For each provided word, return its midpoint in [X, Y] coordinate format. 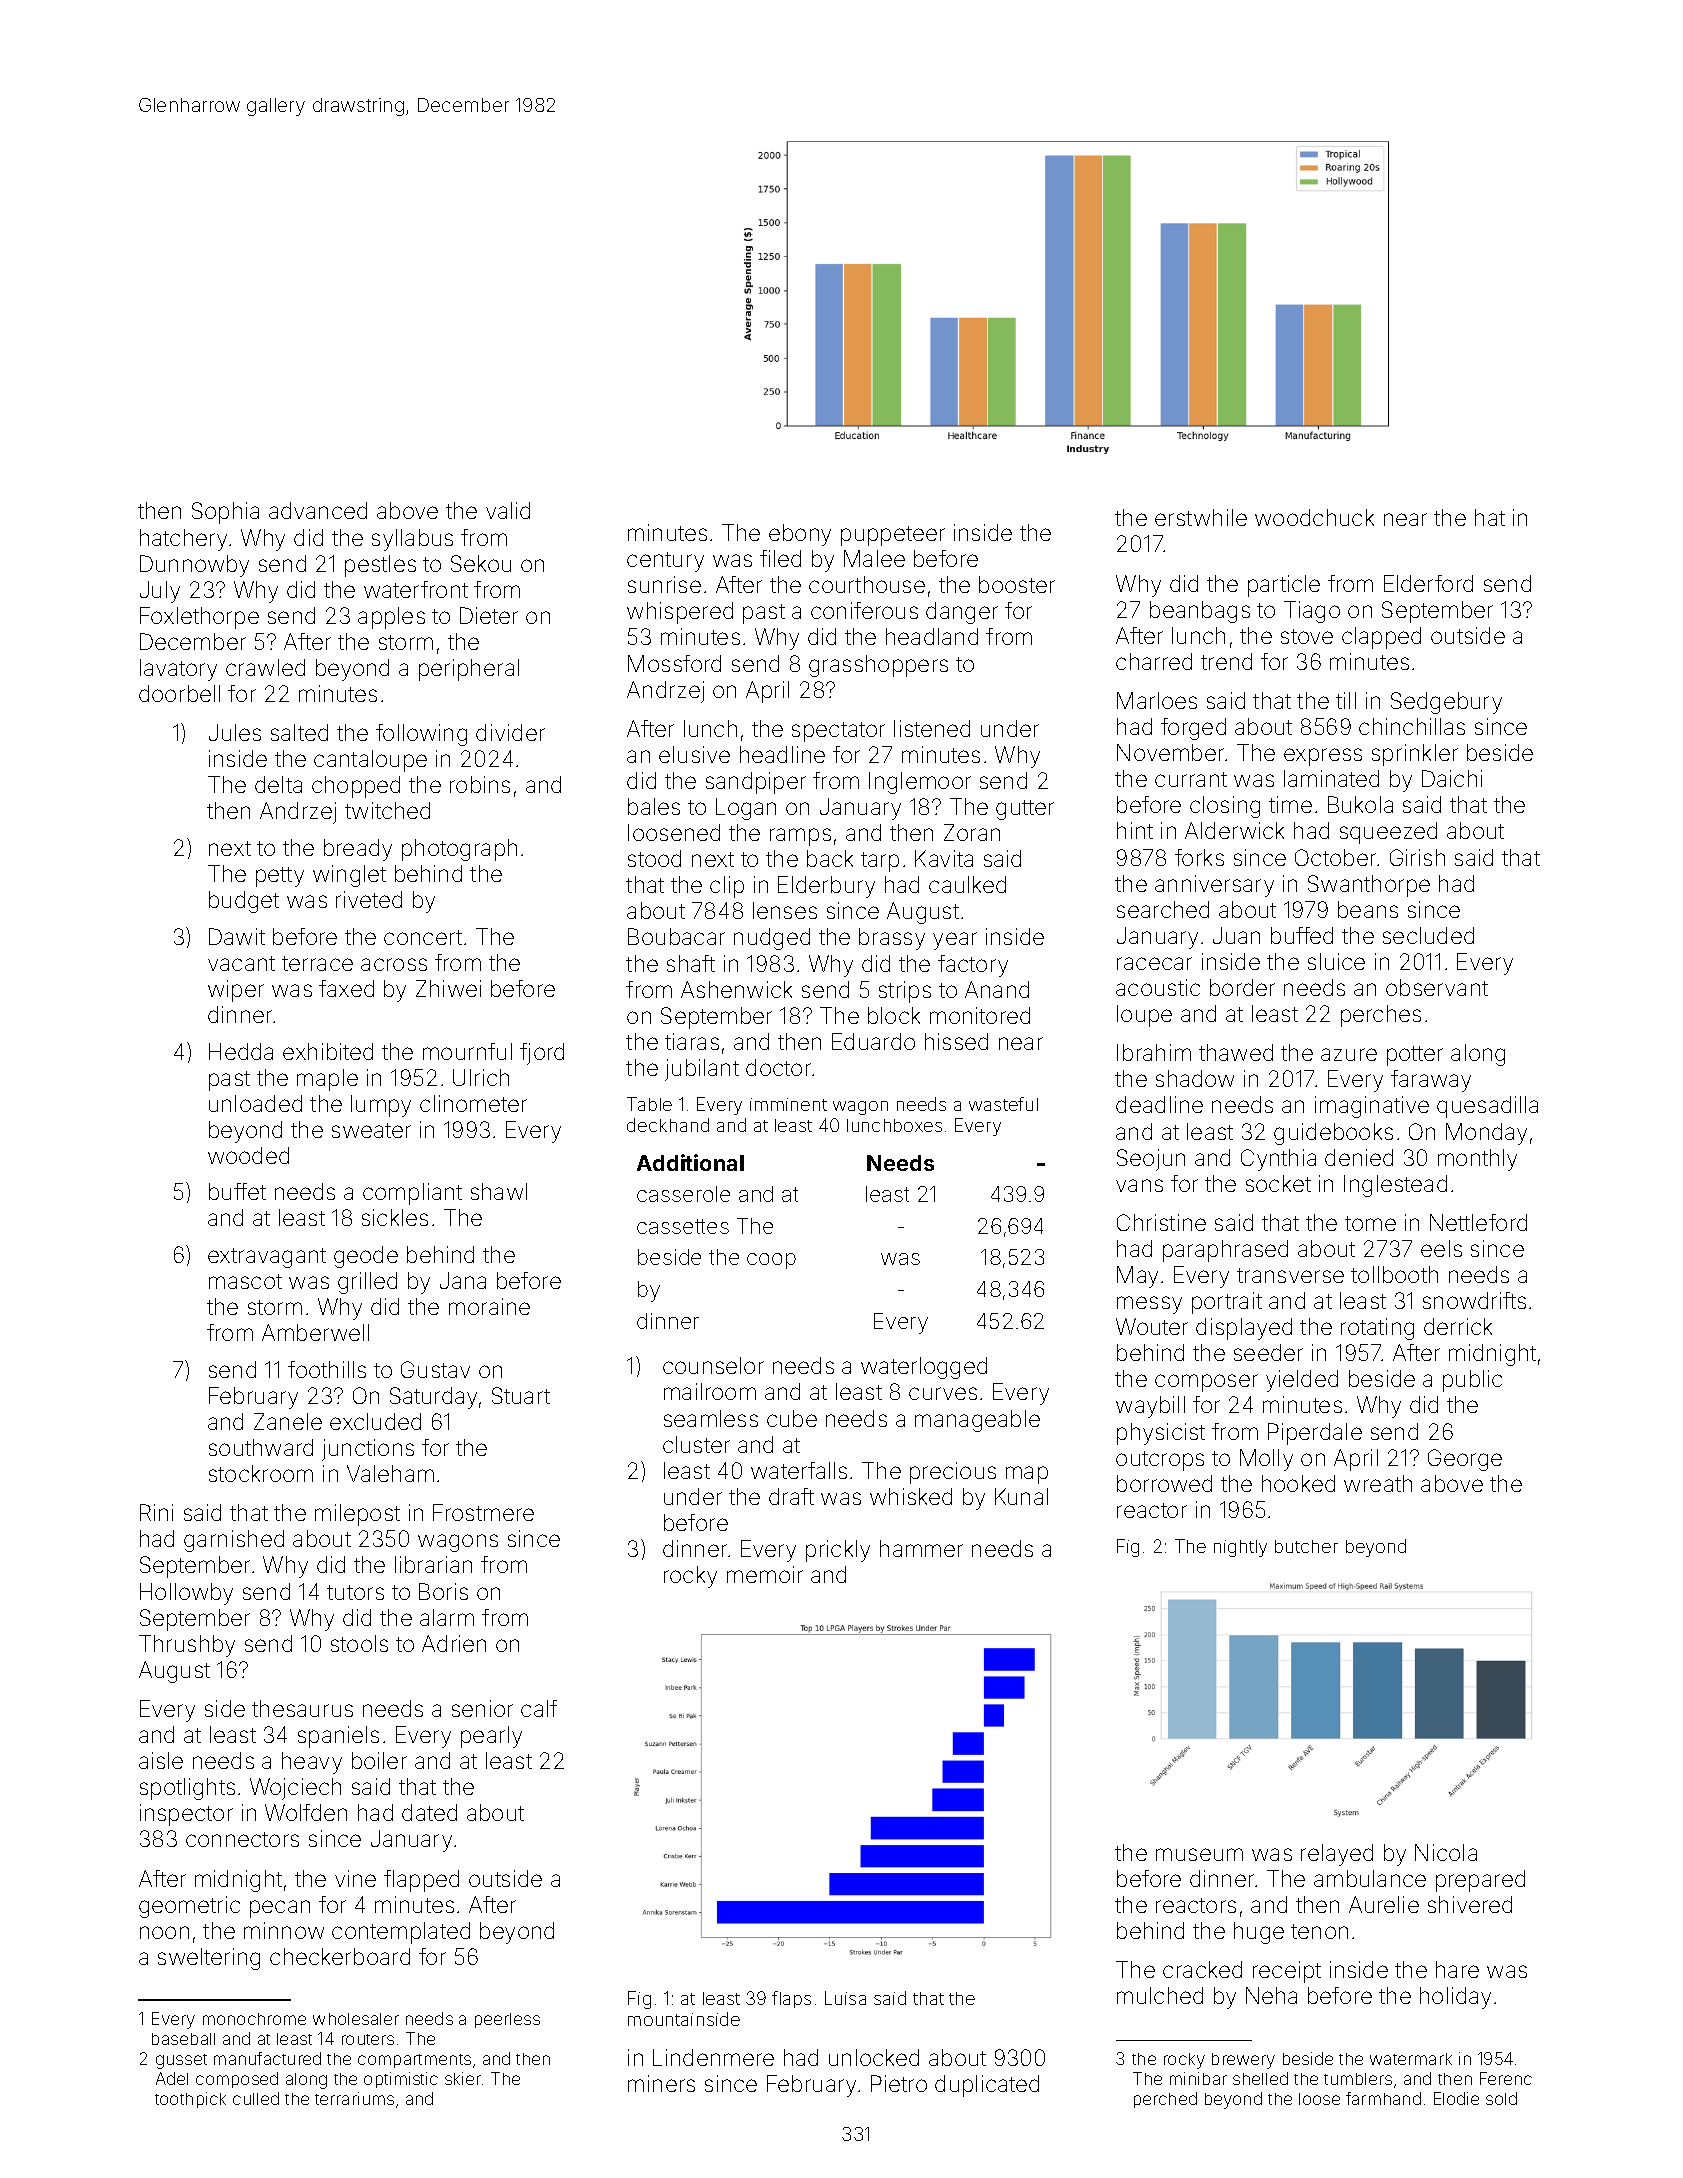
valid [508, 510]
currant [1191, 779]
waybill [1150, 1407]
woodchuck [1314, 517]
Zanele [288, 1421]
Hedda [241, 1051]
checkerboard [340, 1956]
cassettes [683, 1226]
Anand [997, 989]
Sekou [481, 563]
